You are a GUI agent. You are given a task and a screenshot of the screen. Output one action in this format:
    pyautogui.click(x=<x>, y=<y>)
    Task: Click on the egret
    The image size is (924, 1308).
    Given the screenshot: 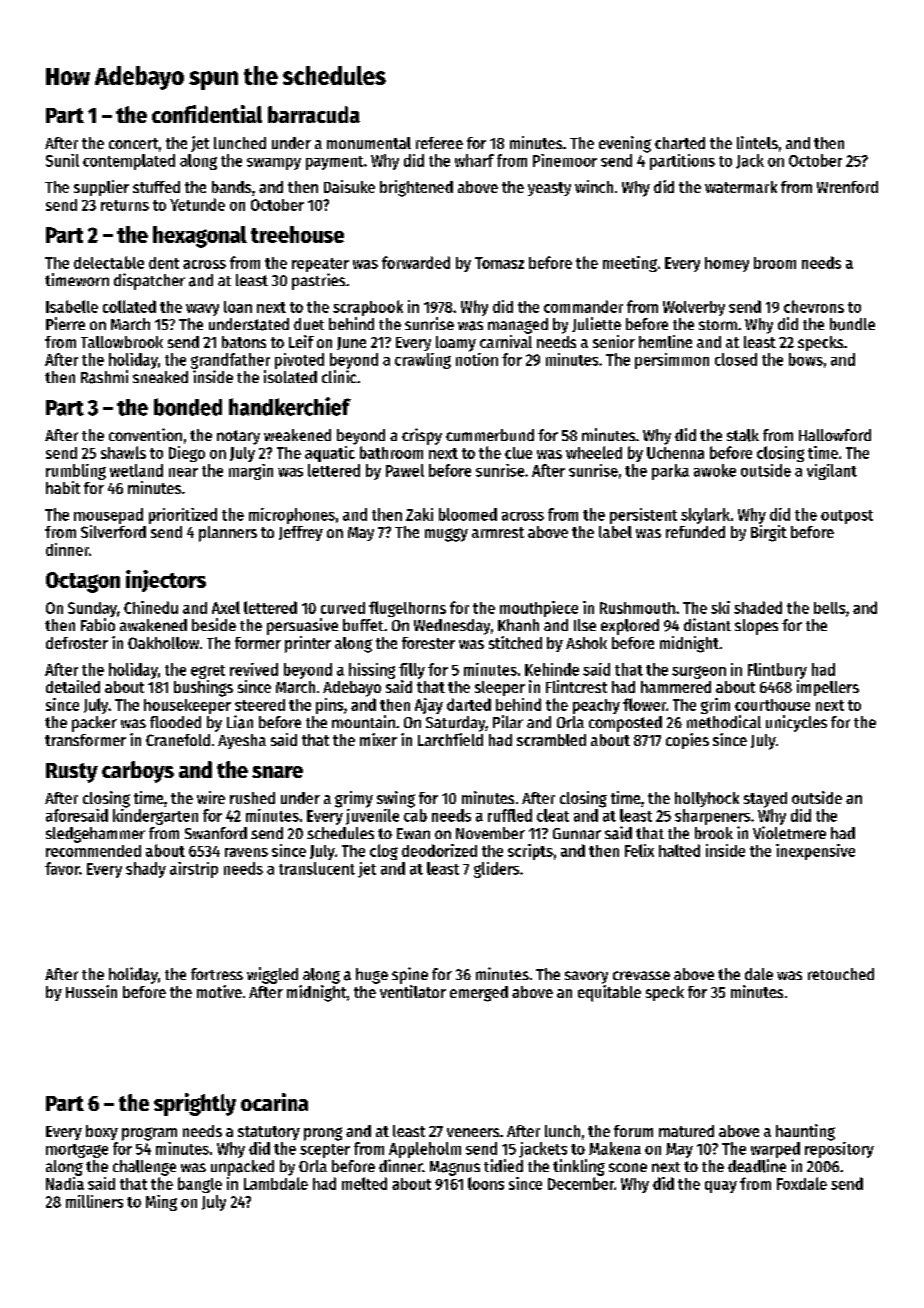 What is the action you would take?
    pyautogui.click(x=208, y=672)
